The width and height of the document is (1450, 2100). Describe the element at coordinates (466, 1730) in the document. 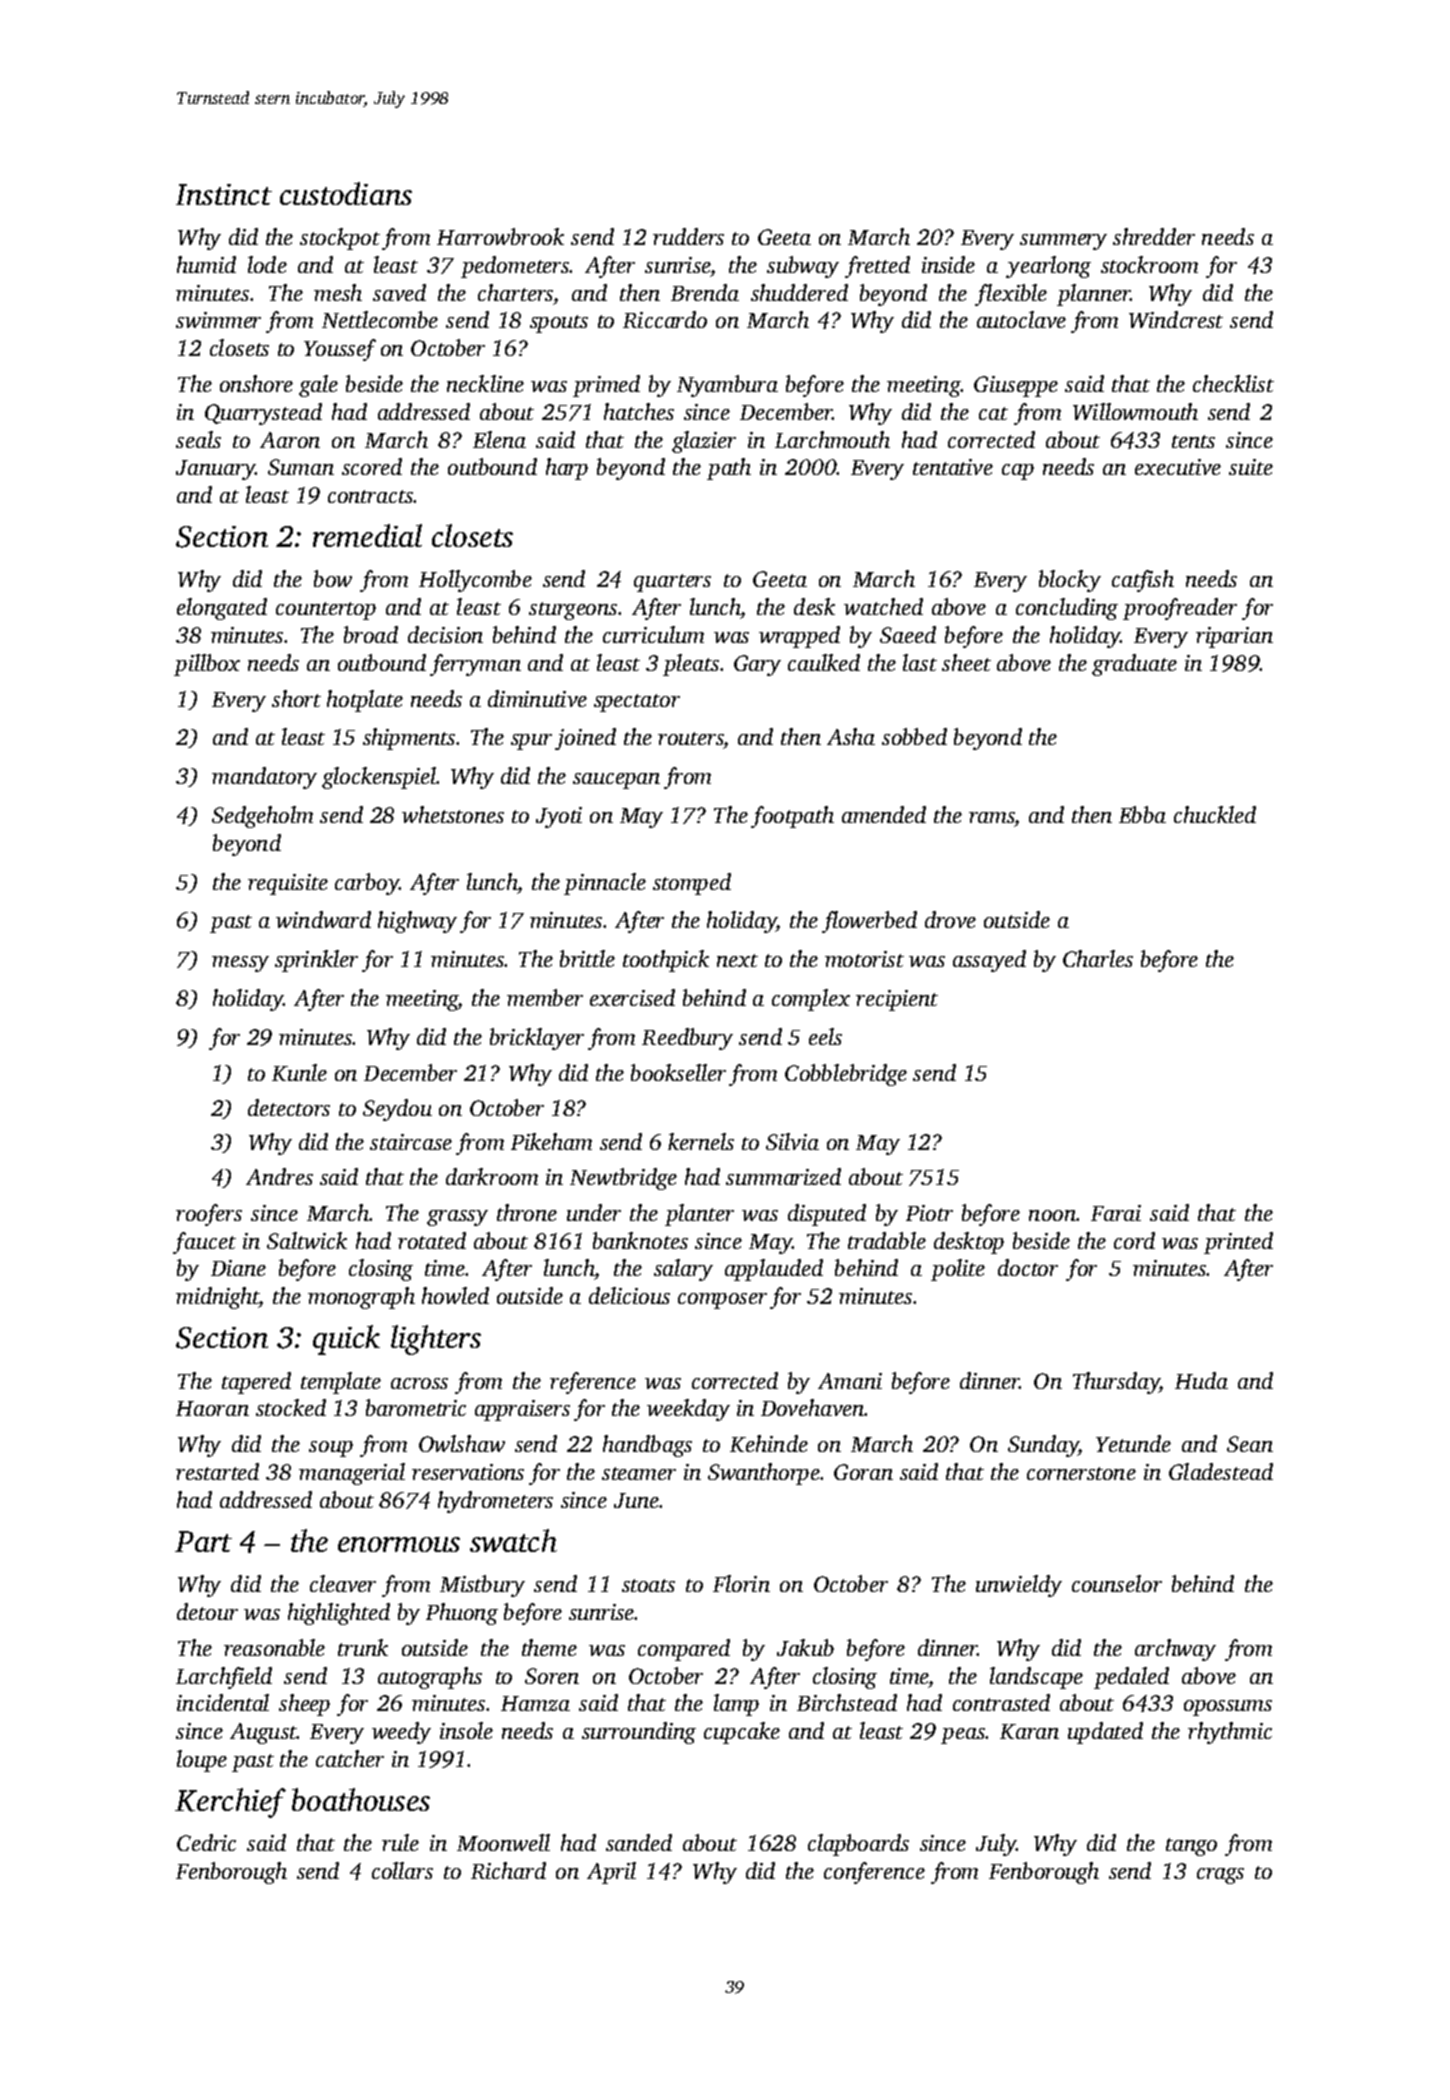

I see `insole` at that location.
